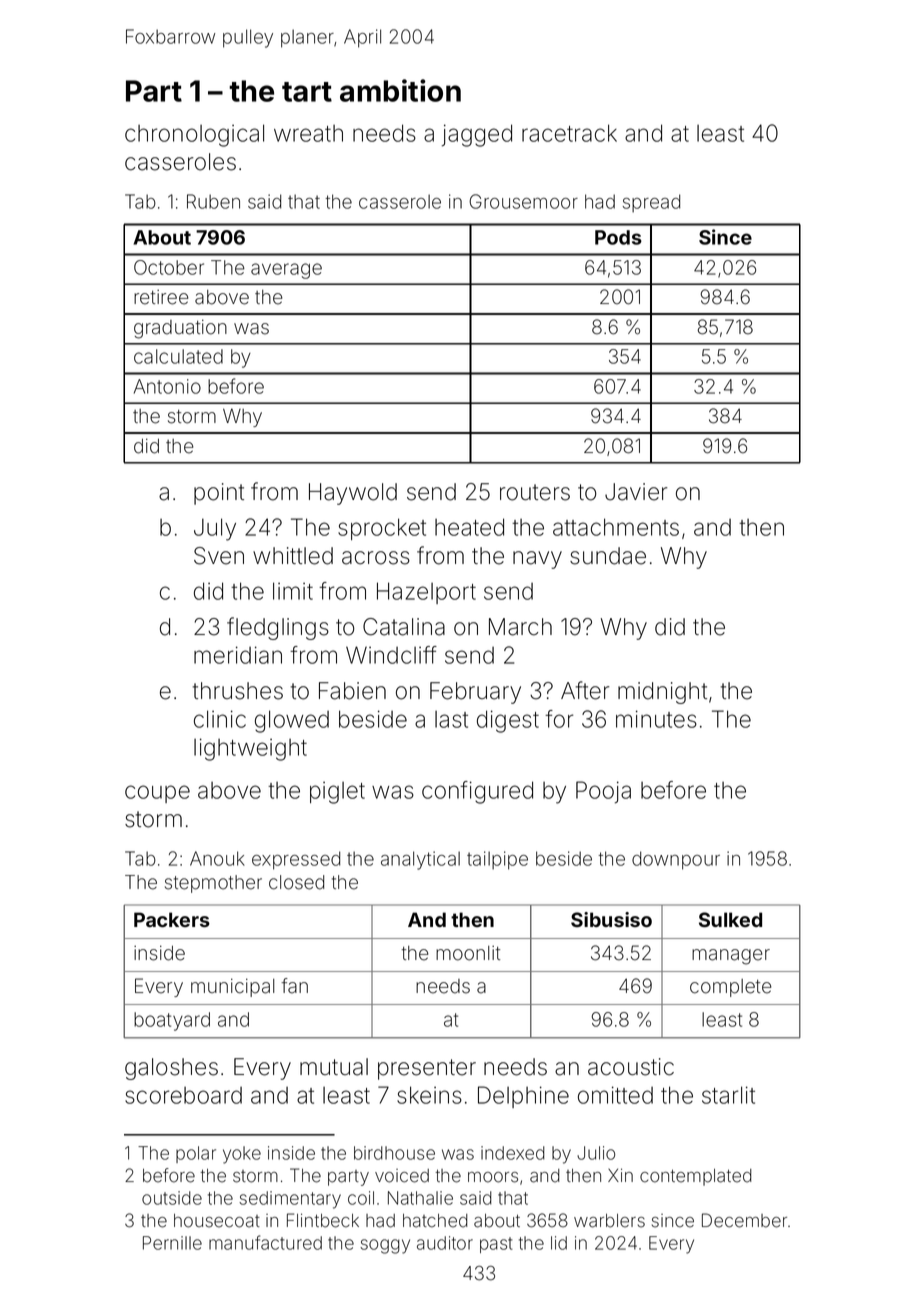 This page has height=1311, width=924. Describe the element at coordinates (469, 527) in the page. I see `heated` at that location.
